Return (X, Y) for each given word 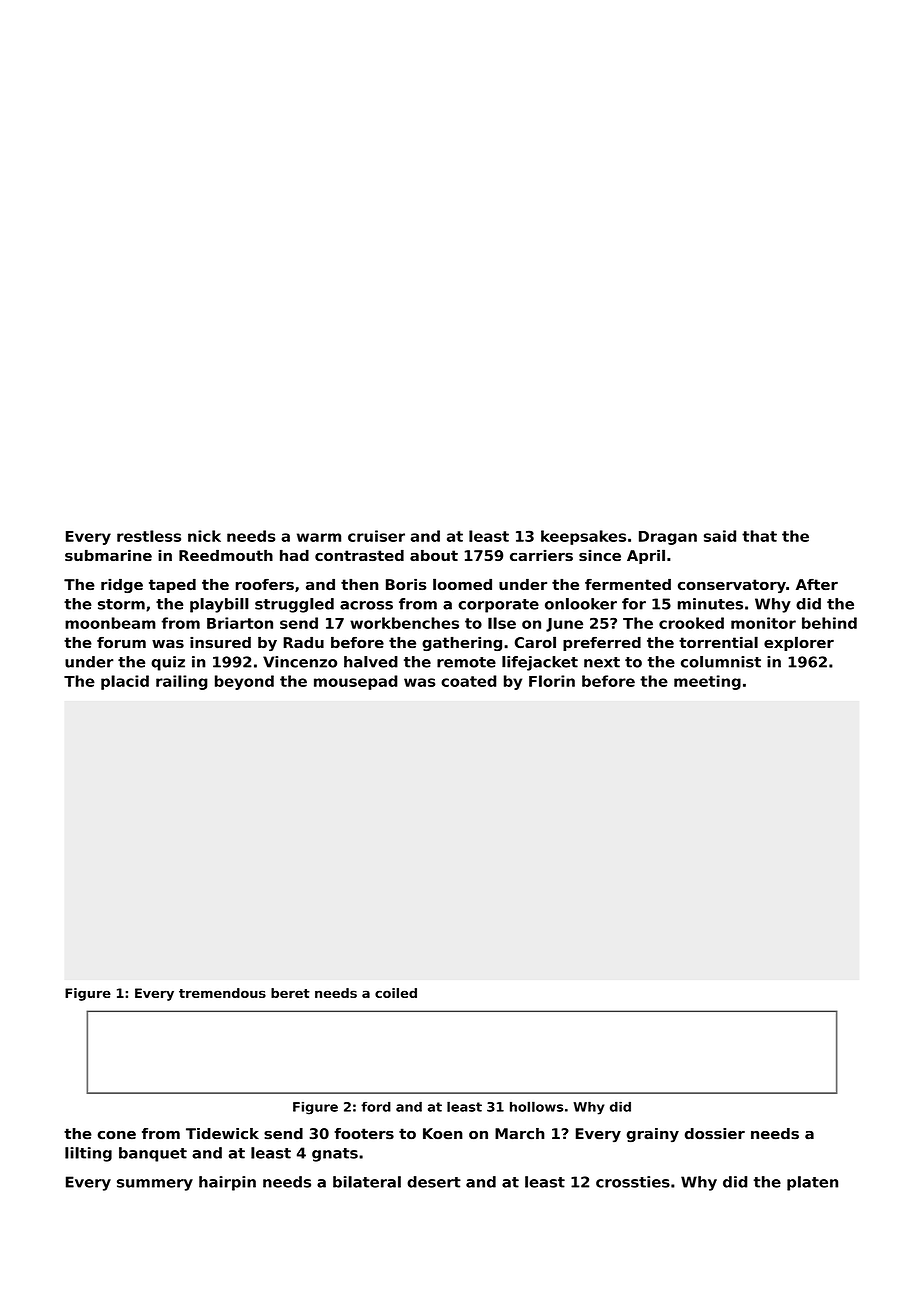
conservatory (732, 586)
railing (182, 682)
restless (149, 536)
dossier (715, 1134)
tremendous (222, 993)
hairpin (227, 1183)
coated (468, 681)
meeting (707, 682)
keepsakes (583, 537)
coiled (396, 993)
